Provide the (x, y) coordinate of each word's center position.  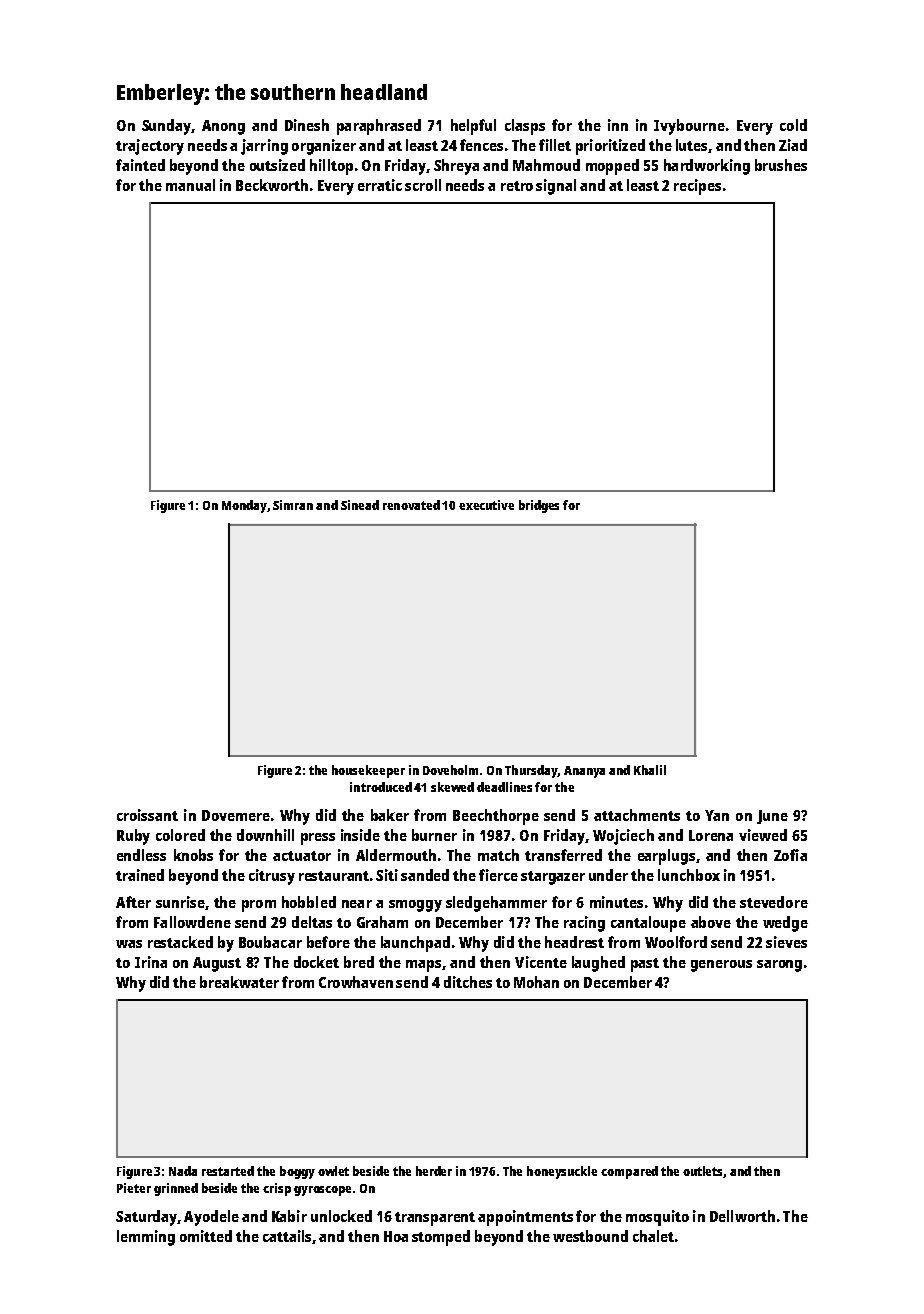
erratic (380, 185)
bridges (539, 506)
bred (359, 962)
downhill (265, 835)
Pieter (134, 1188)
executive (486, 505)
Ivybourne (689, 127)
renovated (411, 505)
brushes (781, 165)
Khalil (650, 770)
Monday (244, 506)
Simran (293, 505)
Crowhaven (356, 982)
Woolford (676, 942)
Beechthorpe (496, 817)
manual (190, 185)
